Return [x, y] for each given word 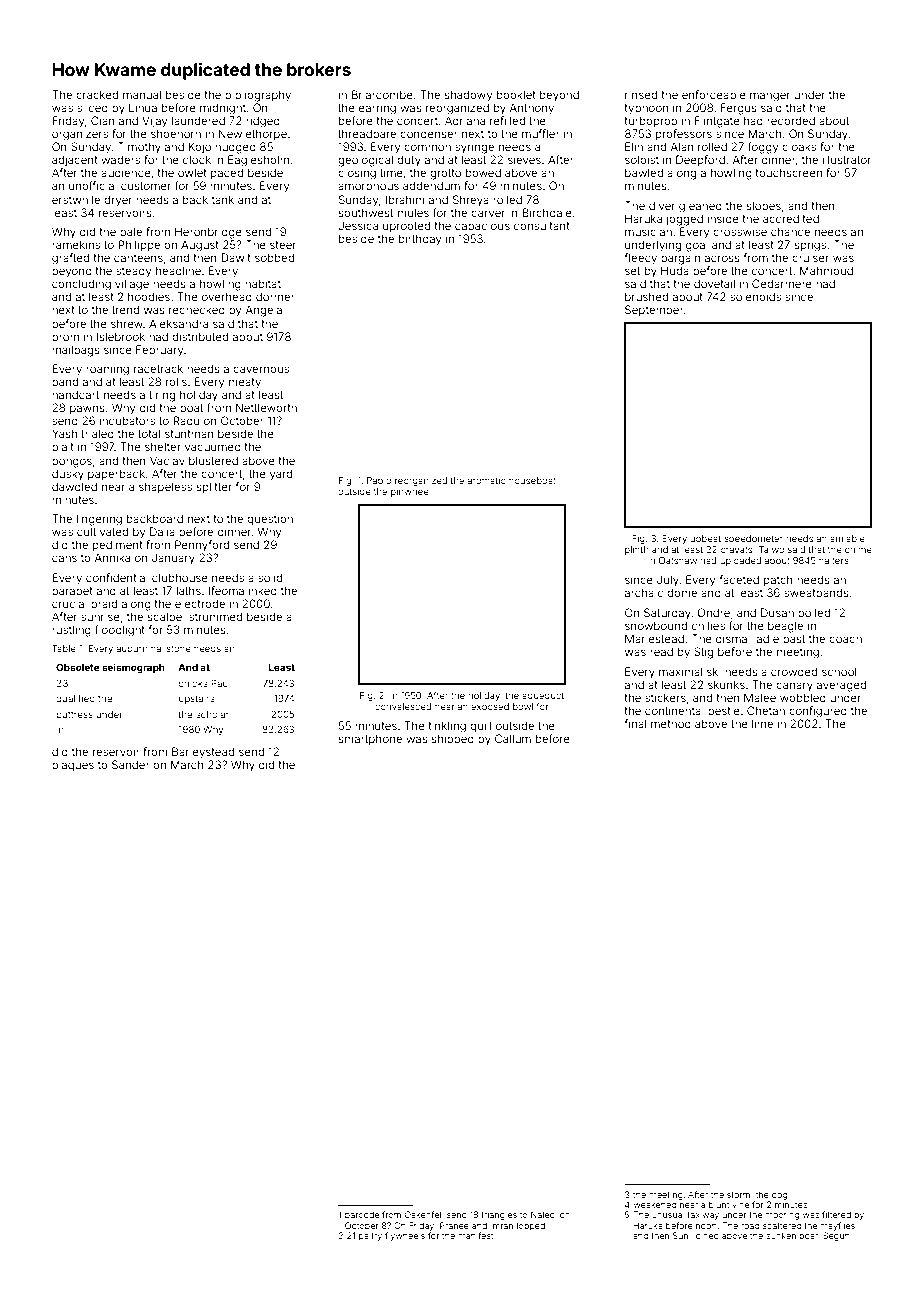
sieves [524, 159]
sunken [781, 1235]
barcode [362, 1214]
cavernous [261, 369]
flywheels [405, 1236]
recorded [791, 120]
